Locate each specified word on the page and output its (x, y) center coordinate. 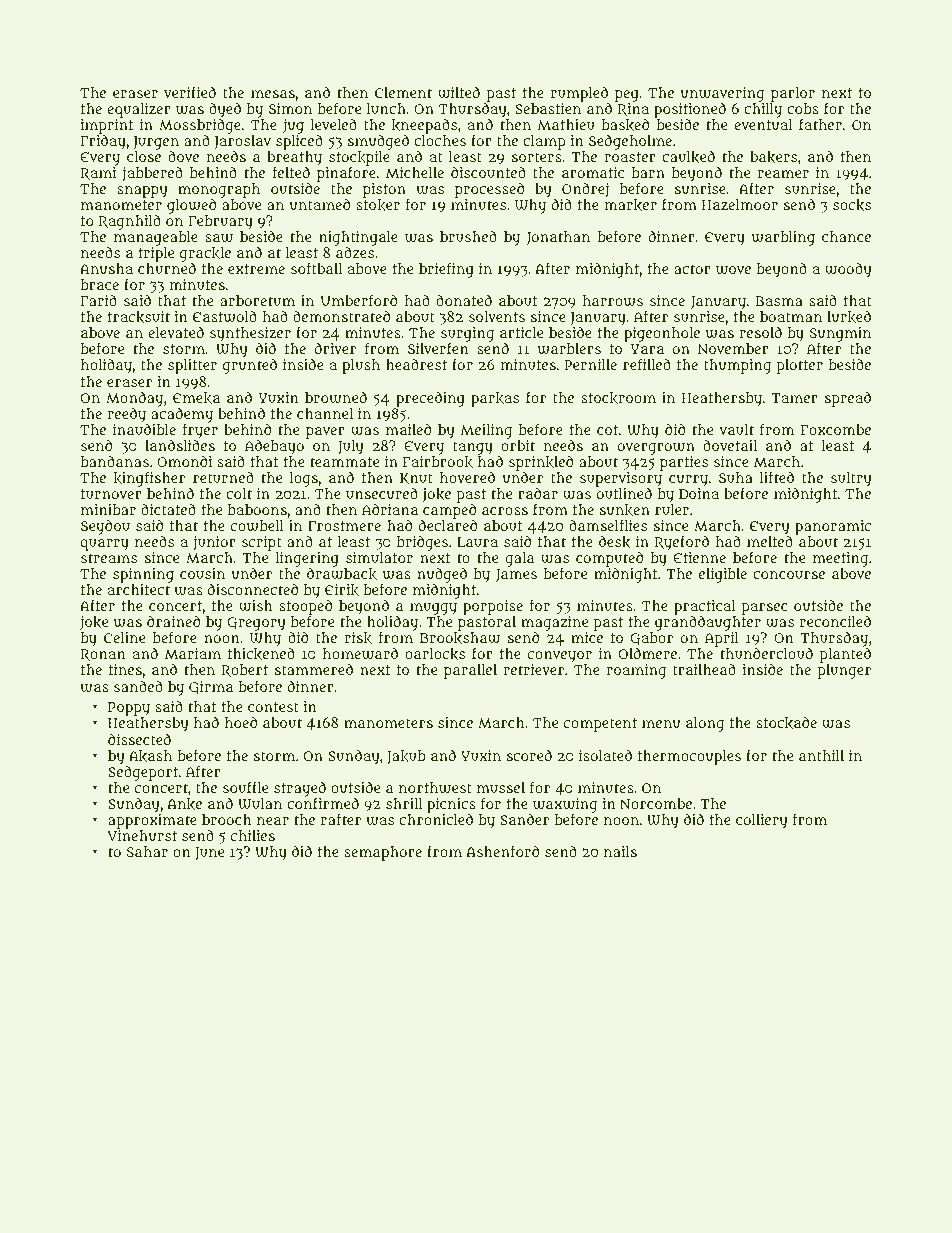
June (209, 854)
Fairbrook (438, 462)
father (820, 124)
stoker (378, 205)
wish (256, 606)
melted (770, 541)
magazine (554, 623)
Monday (134, 399)
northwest (435, 788)
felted (291, 172)
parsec (765, 609)
